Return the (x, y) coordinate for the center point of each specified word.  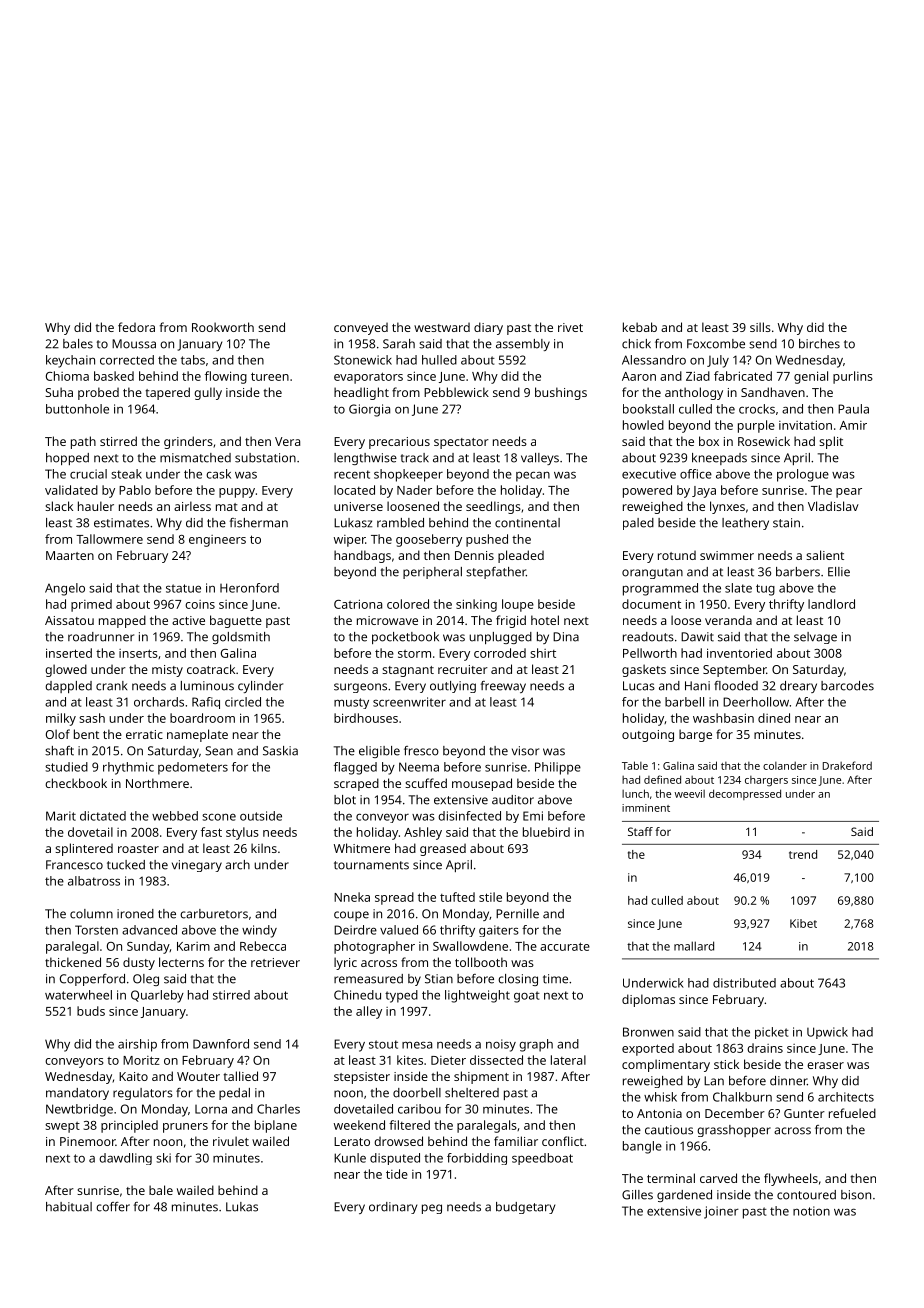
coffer (113, 1207)
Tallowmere (109, 539)
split (831, 442)
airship (137, 1045)
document (651, 604)
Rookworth (223, 327)
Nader (414, 490)
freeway (503, 687)
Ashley (423, 833)
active (188, 620)
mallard (694, 946)
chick (636, 344)
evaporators (368, 378)
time (555, 979)
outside (261, 816)
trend (803, 854)
